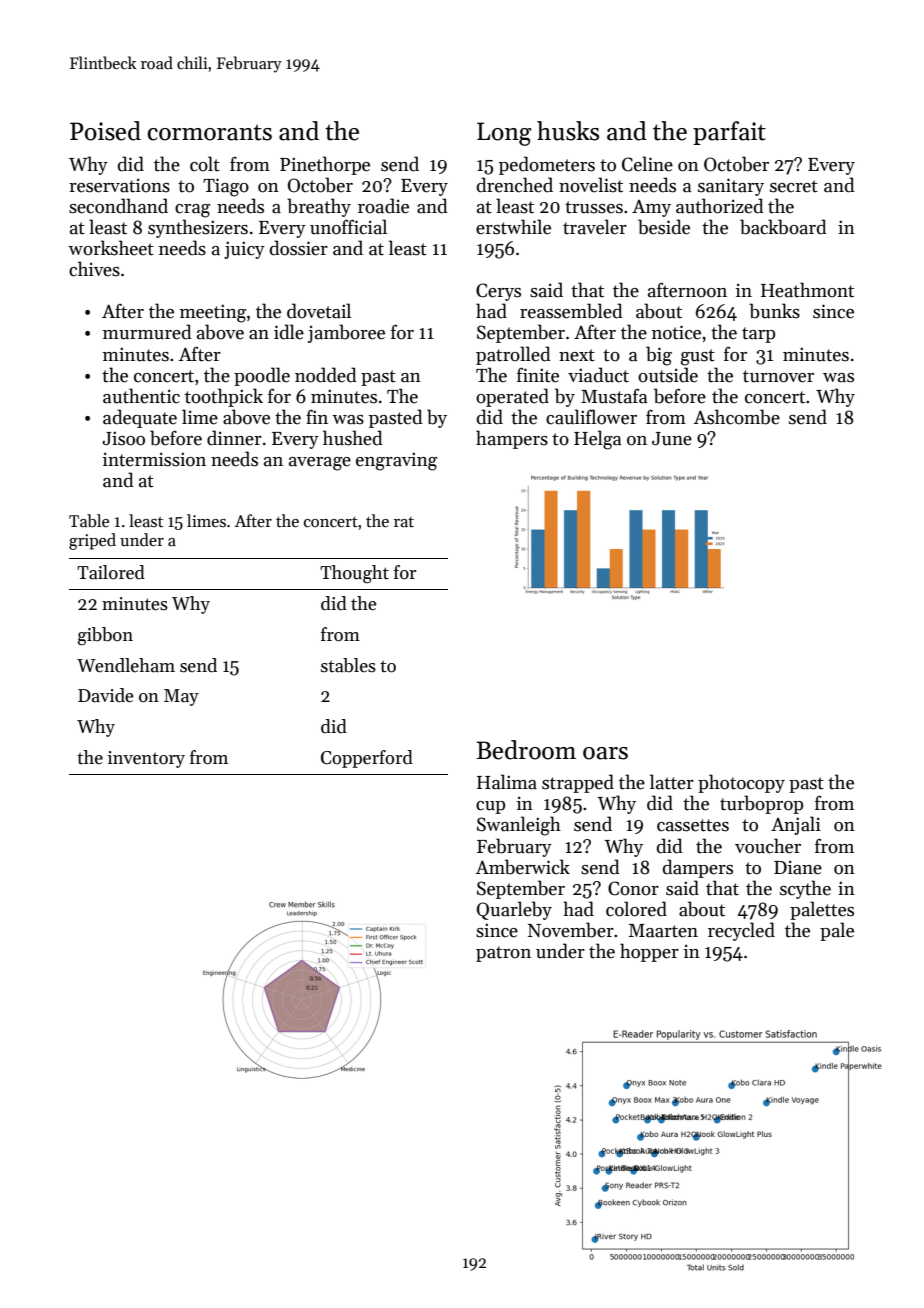 This image has height=1308, width=924. I want to click on latter, so click(672, 782).
